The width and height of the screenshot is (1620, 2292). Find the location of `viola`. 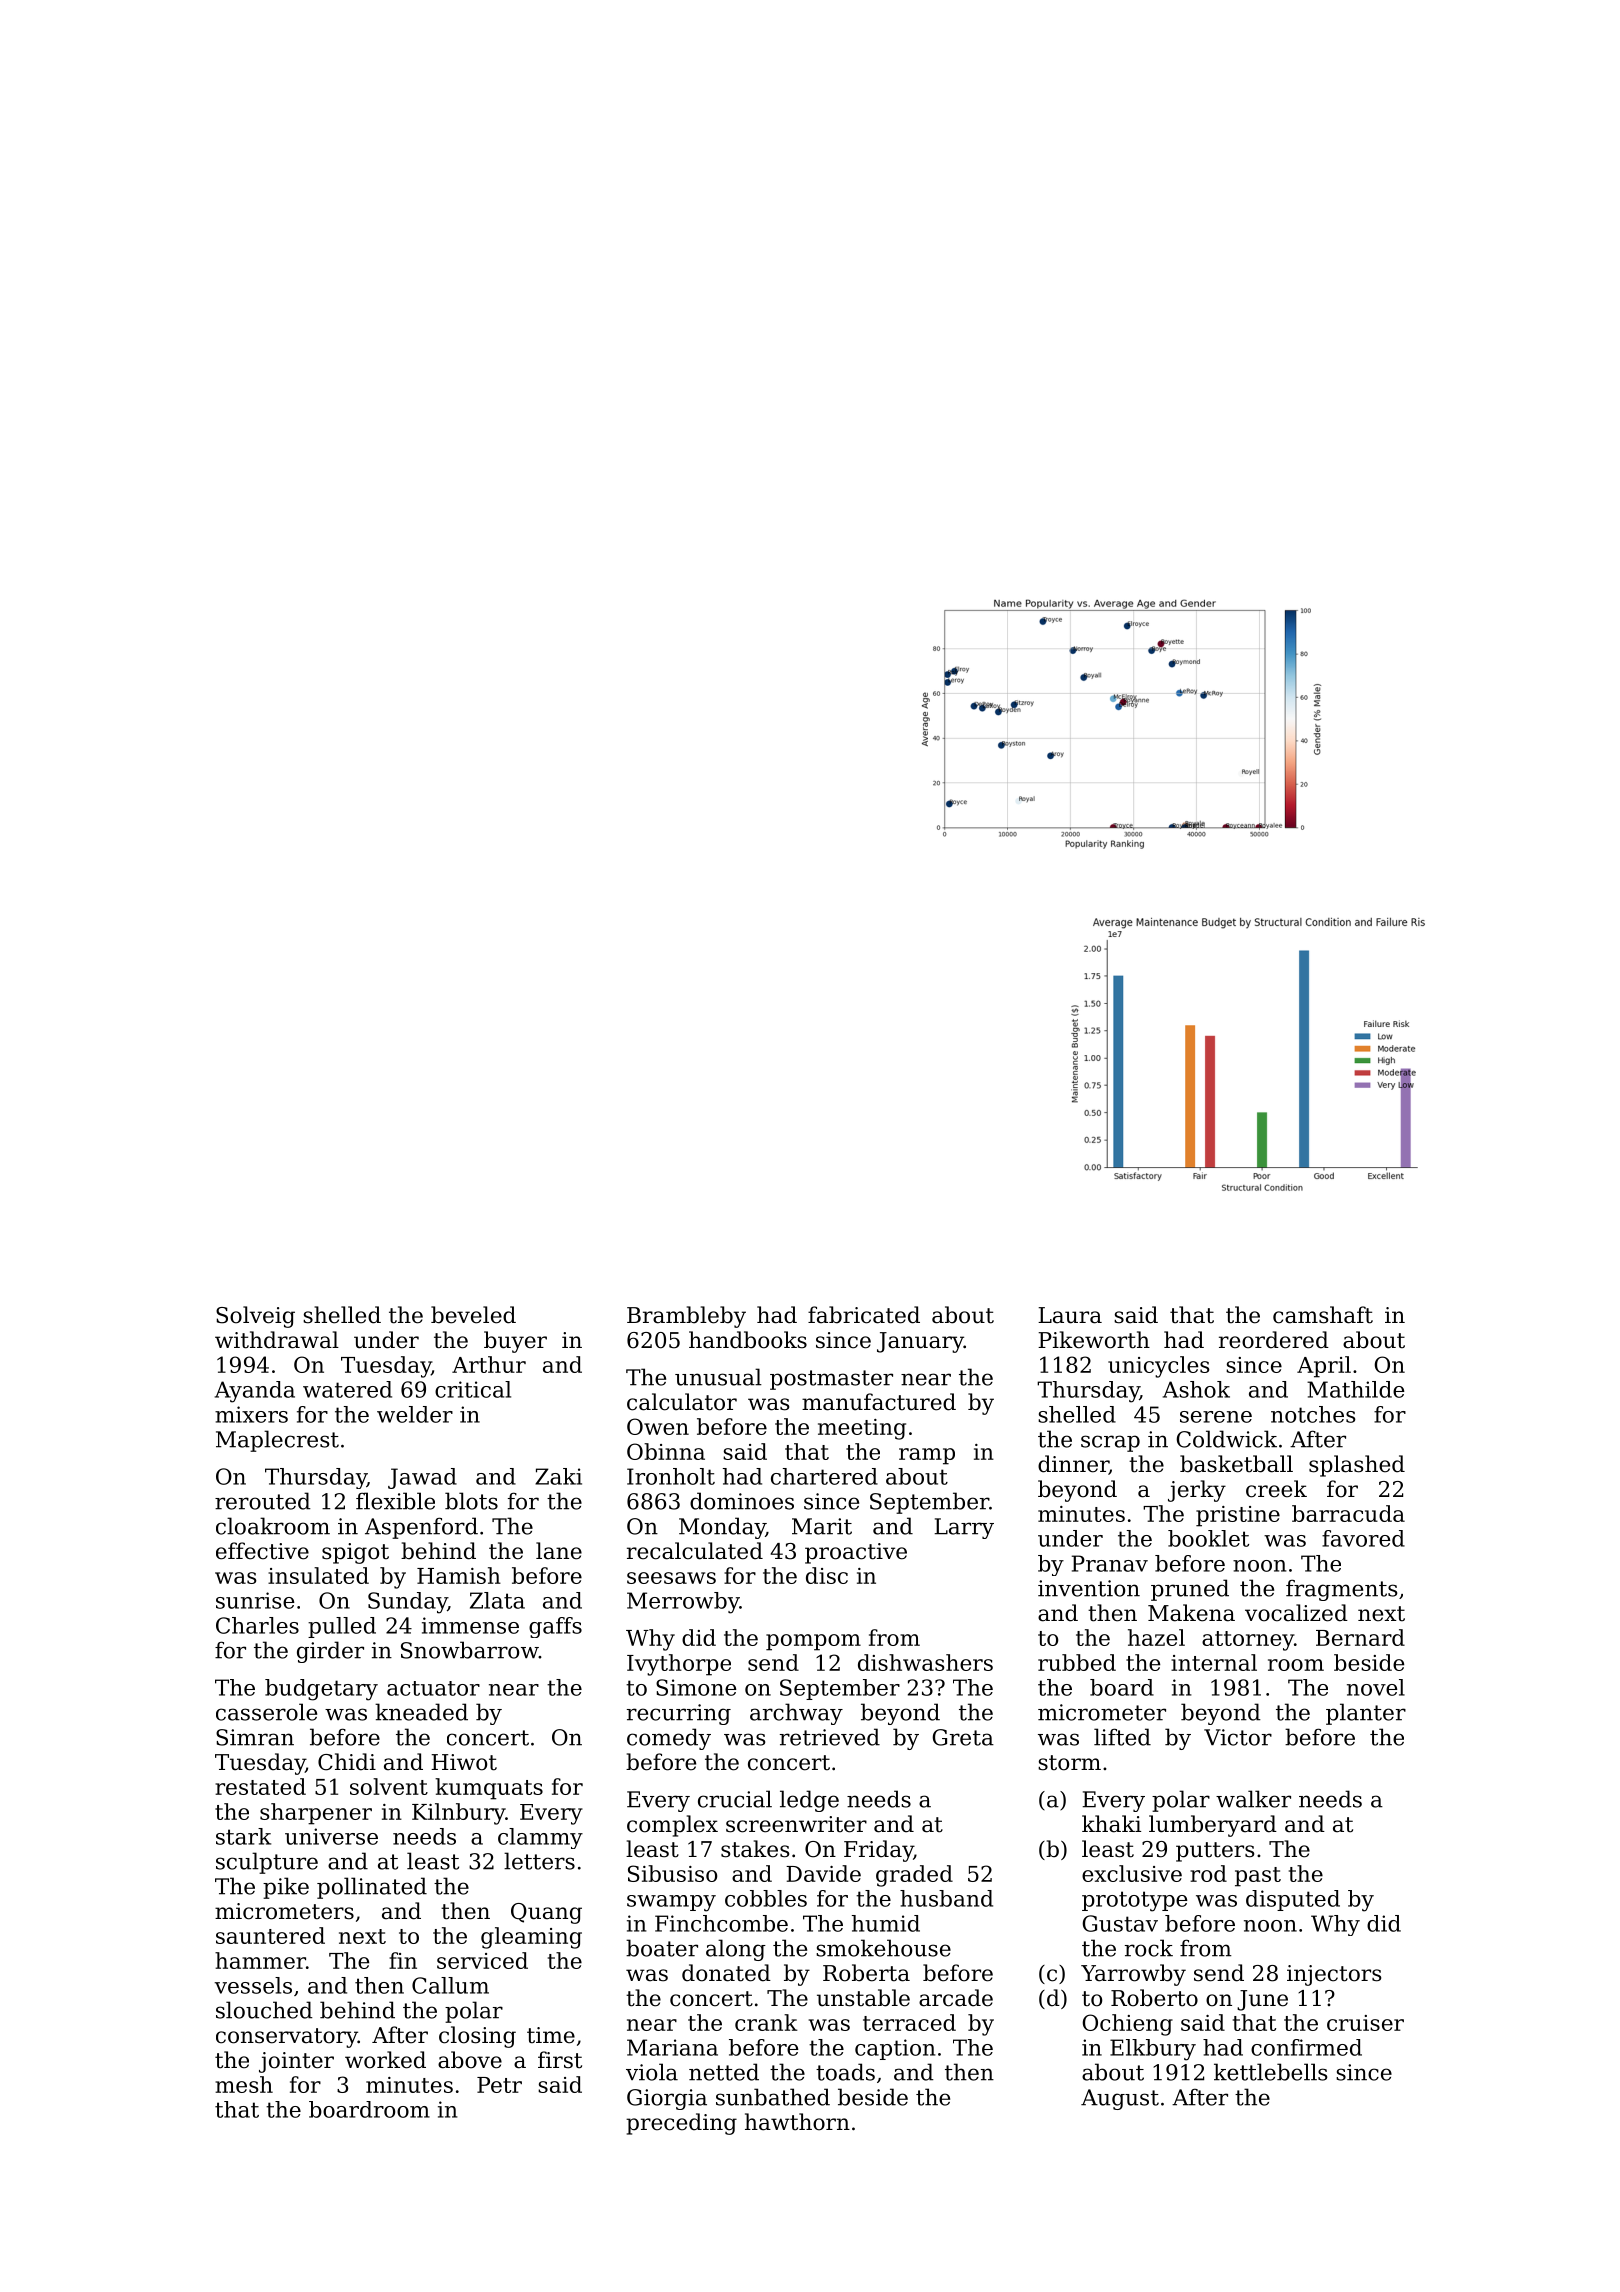

viola is located at coordinates (652, 2072).
